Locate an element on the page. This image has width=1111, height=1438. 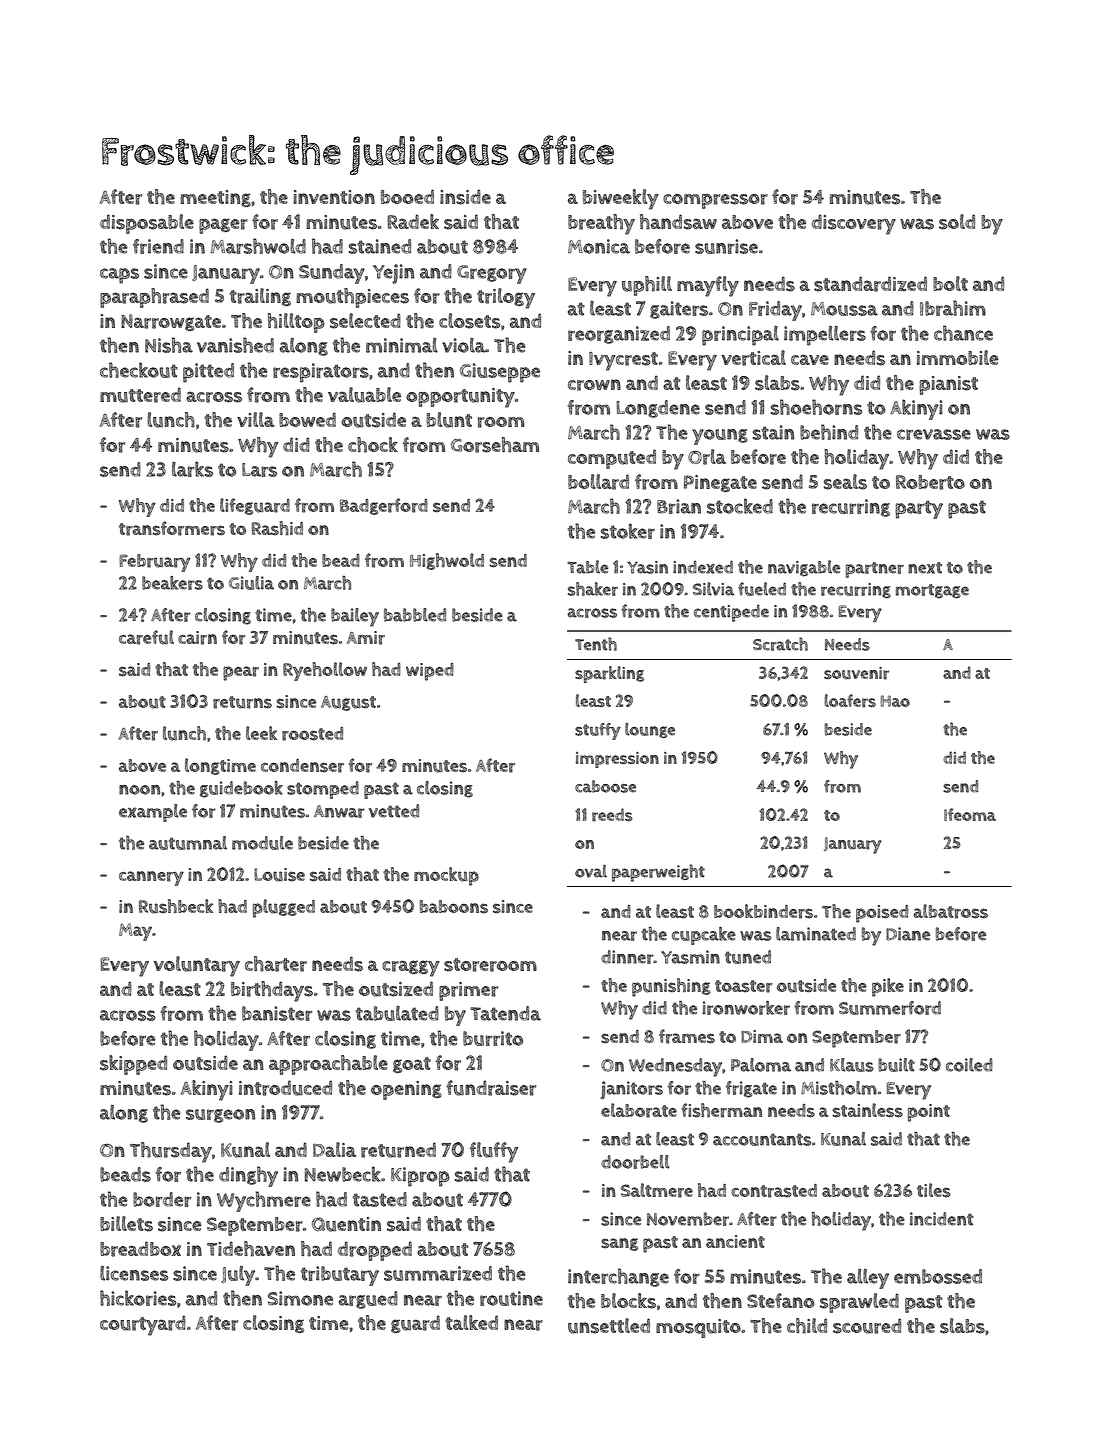
Ryehollow is located at coordinates (325, 671).
